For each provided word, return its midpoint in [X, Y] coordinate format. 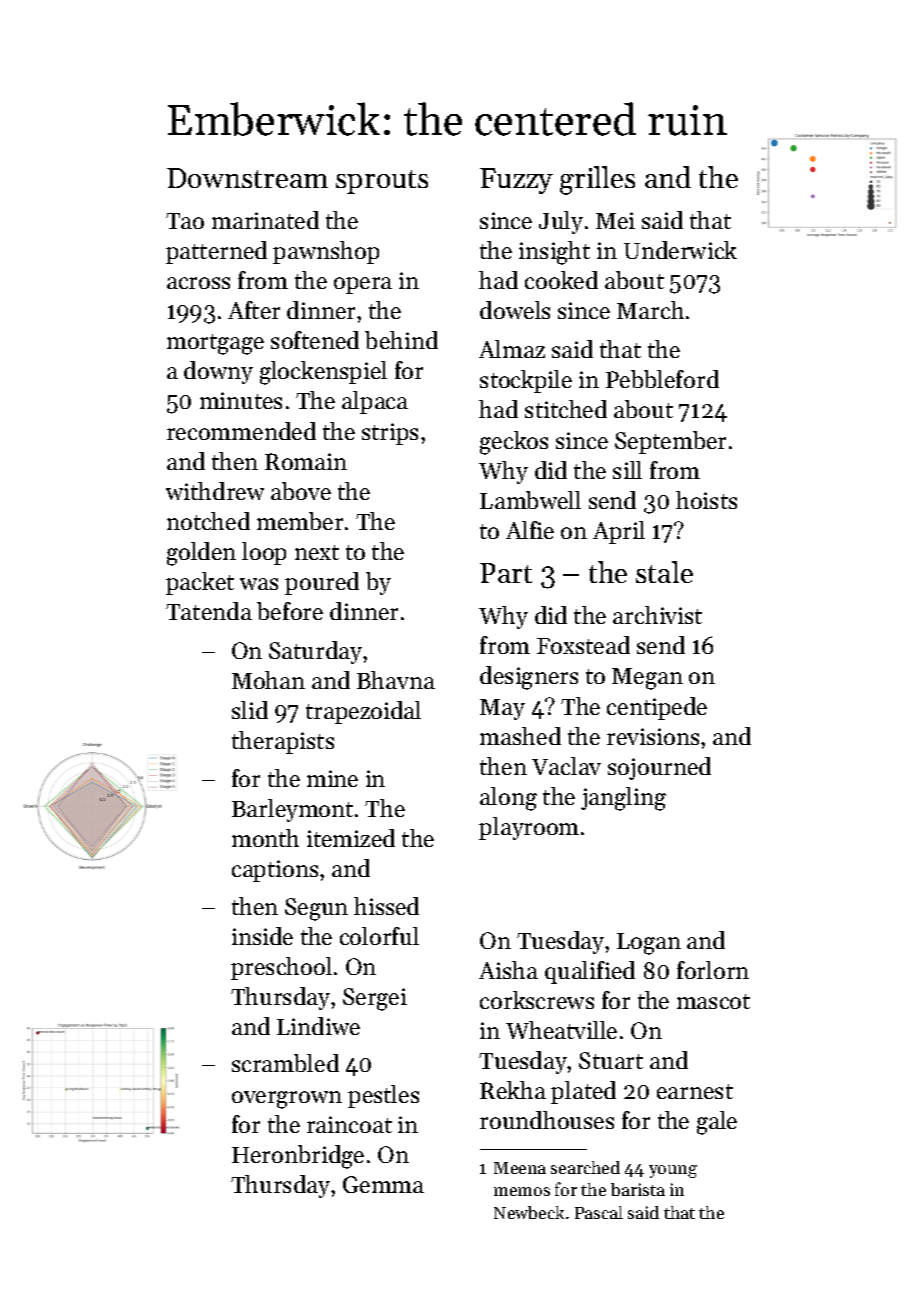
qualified [590, 972]
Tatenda [209, 611]
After [254, 310]
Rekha [513, 1090]
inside [262, 936]
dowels [515, 310]
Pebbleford [662, 379]
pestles [383, 1096]
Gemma [383, 1184]
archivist [657, 615]
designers [529, 678]
